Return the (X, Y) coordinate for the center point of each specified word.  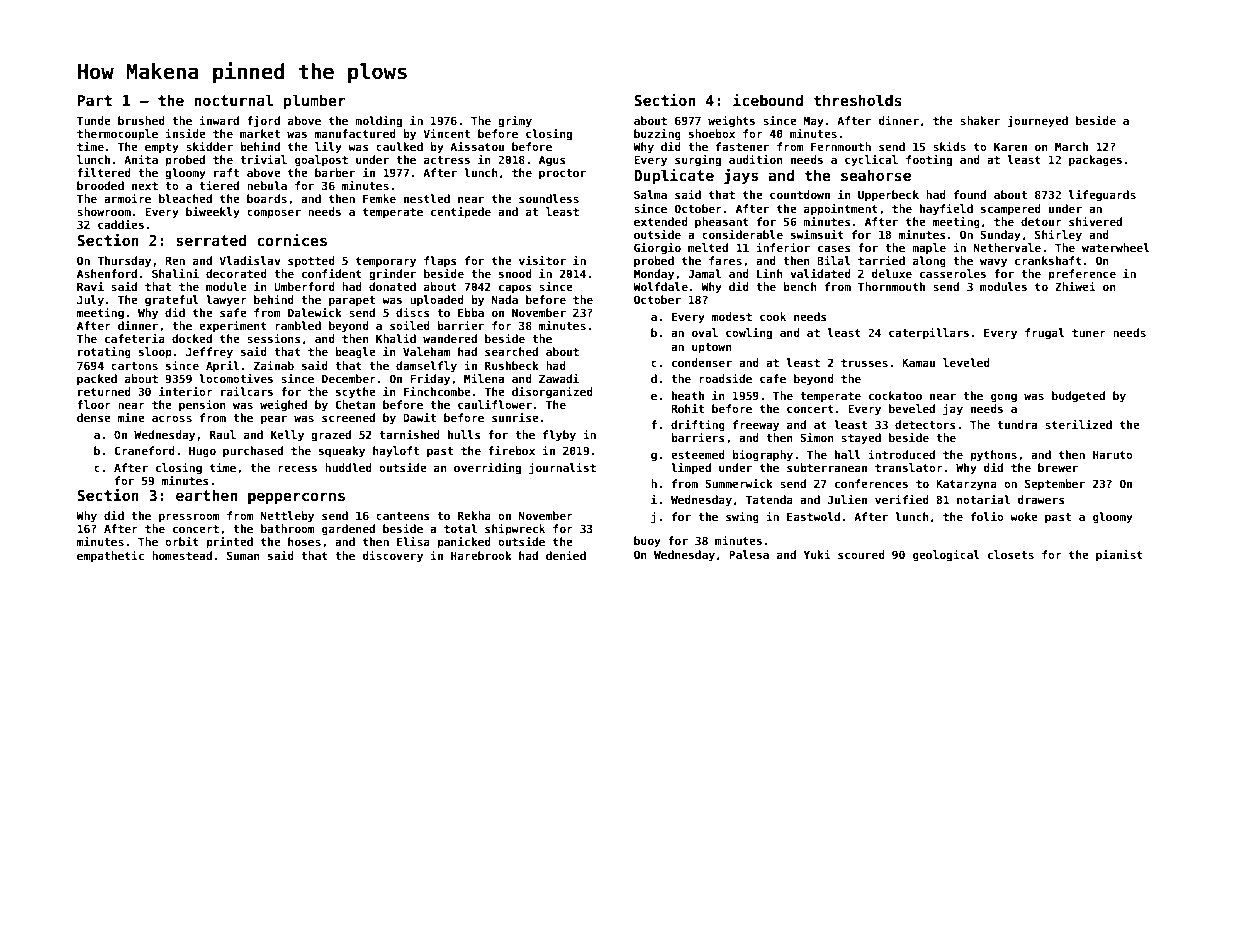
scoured (861, 554)
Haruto (1113, 454)
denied (566, 555)
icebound (768, 100)
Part (94, 100)
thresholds (857, 100)
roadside (725, 378)
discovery (393, 557)
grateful (172, 301)
